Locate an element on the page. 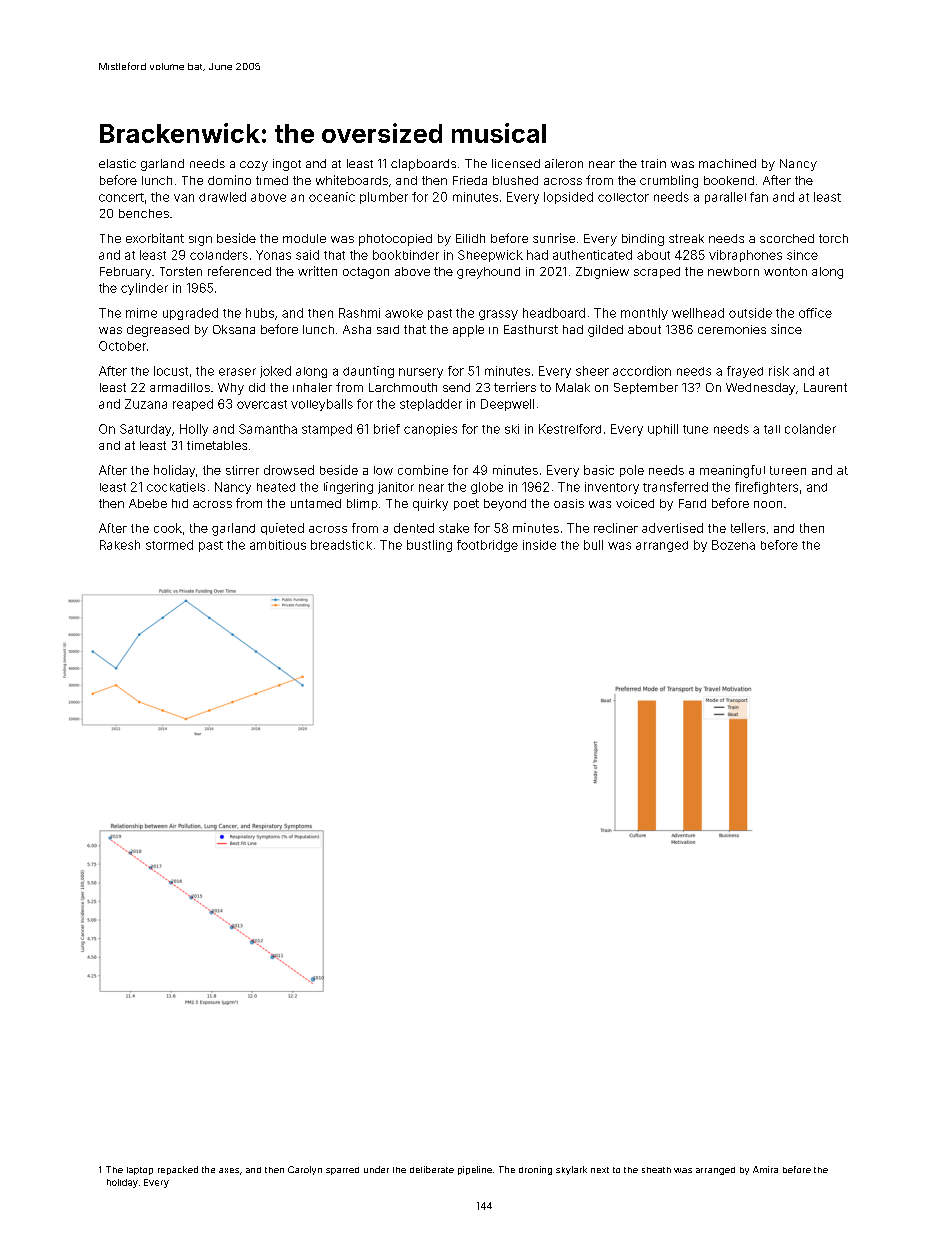 The image size is (952, 1233). stormed is located at coordinates (169, 545).
